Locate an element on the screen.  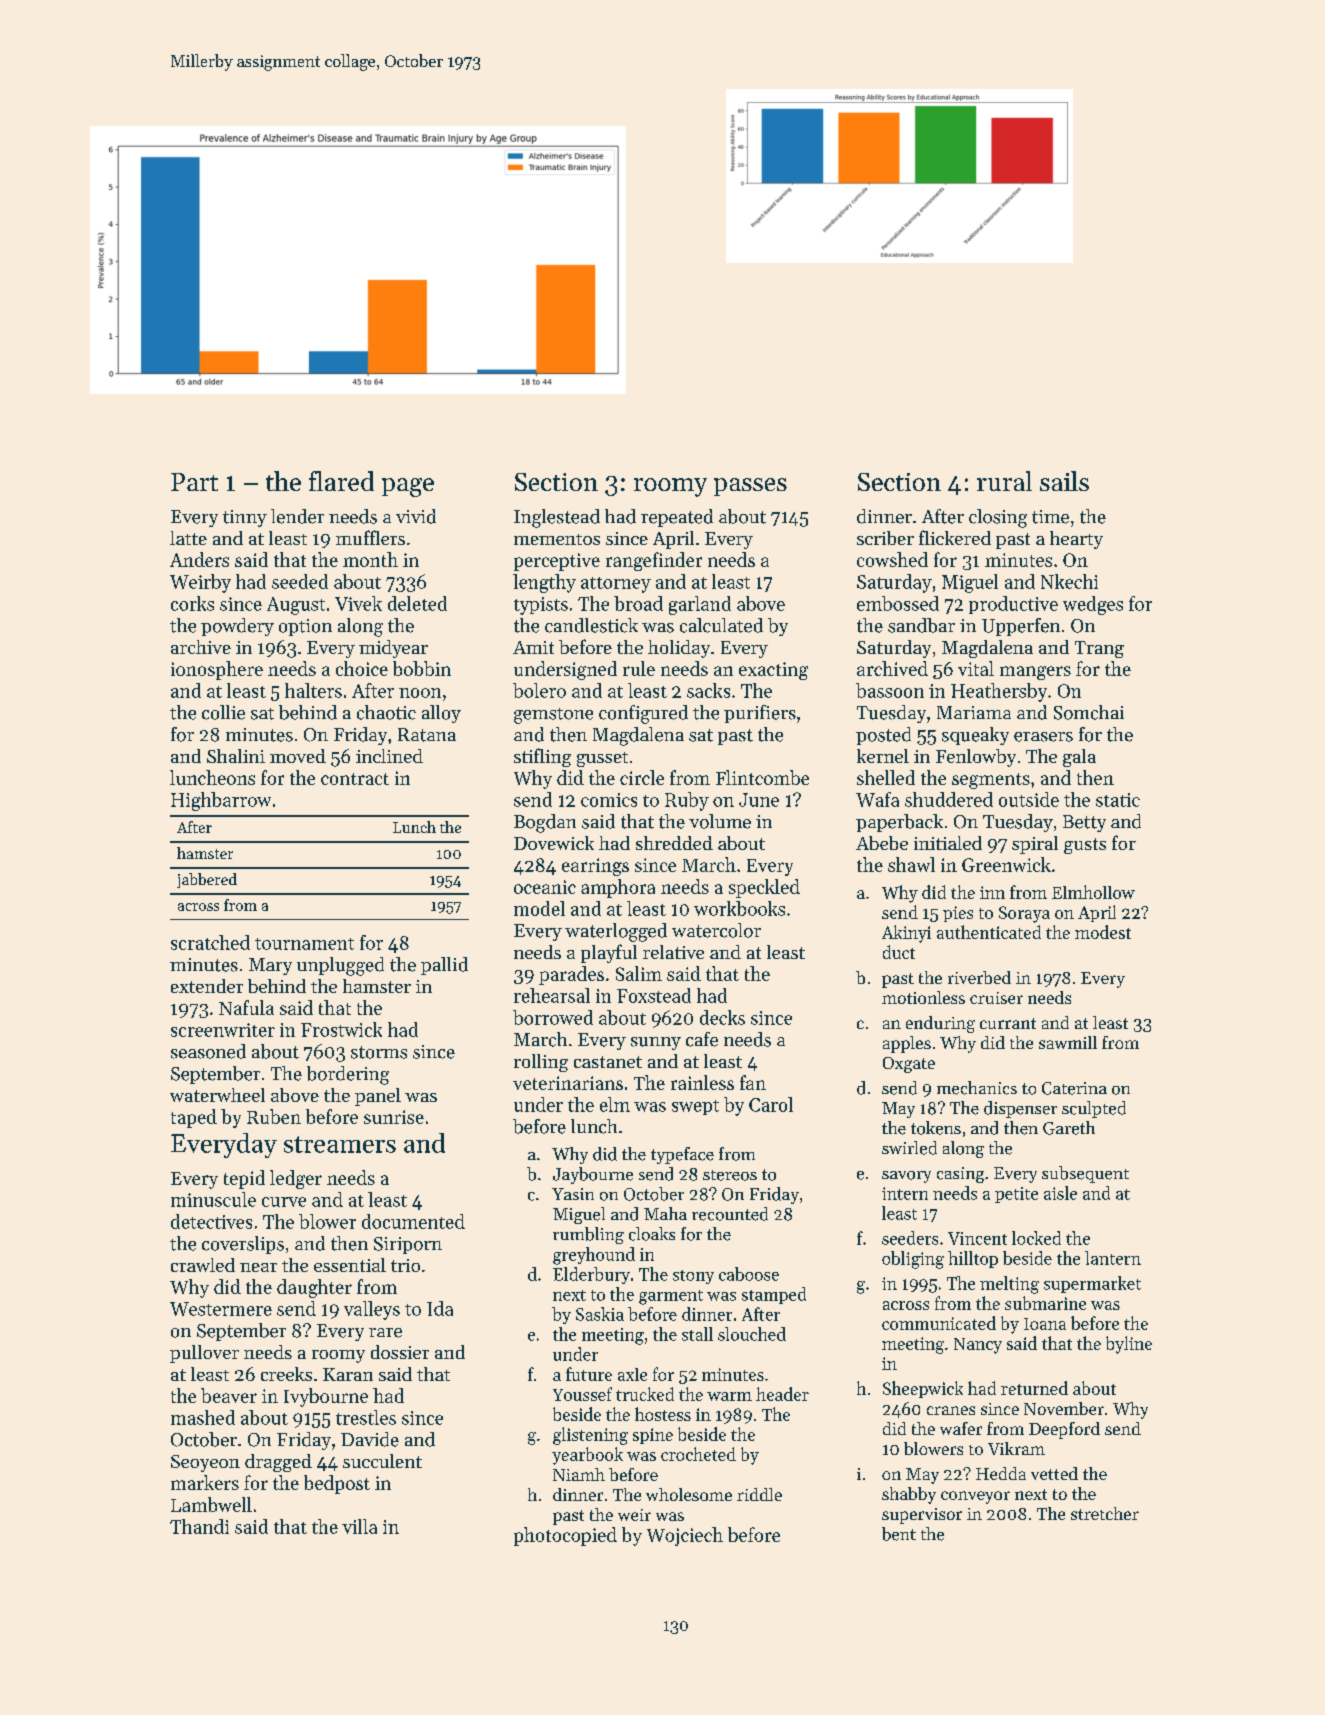
contract is located at coordinates (355, 779).
